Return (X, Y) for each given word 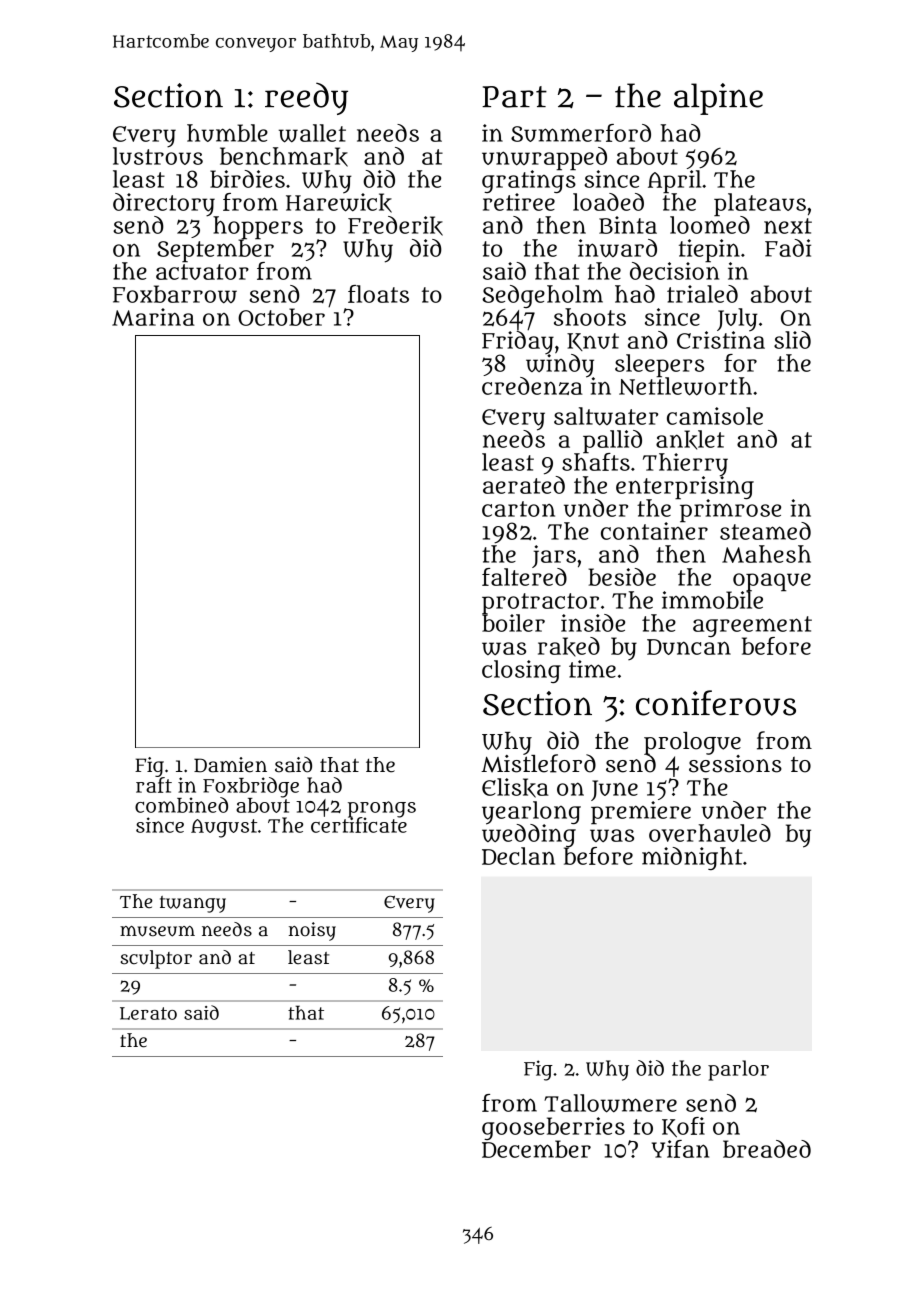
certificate (359, 825)
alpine (718, 99)
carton (518, 509)
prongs (382, 809)
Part (514, 97)
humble (227, 133)
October (281, 317)
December (536, 1149)
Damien (230, 765)
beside (622, 577)
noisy (312, 931)
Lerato (148, 1013)
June (614, 790)
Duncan (689, 647)
